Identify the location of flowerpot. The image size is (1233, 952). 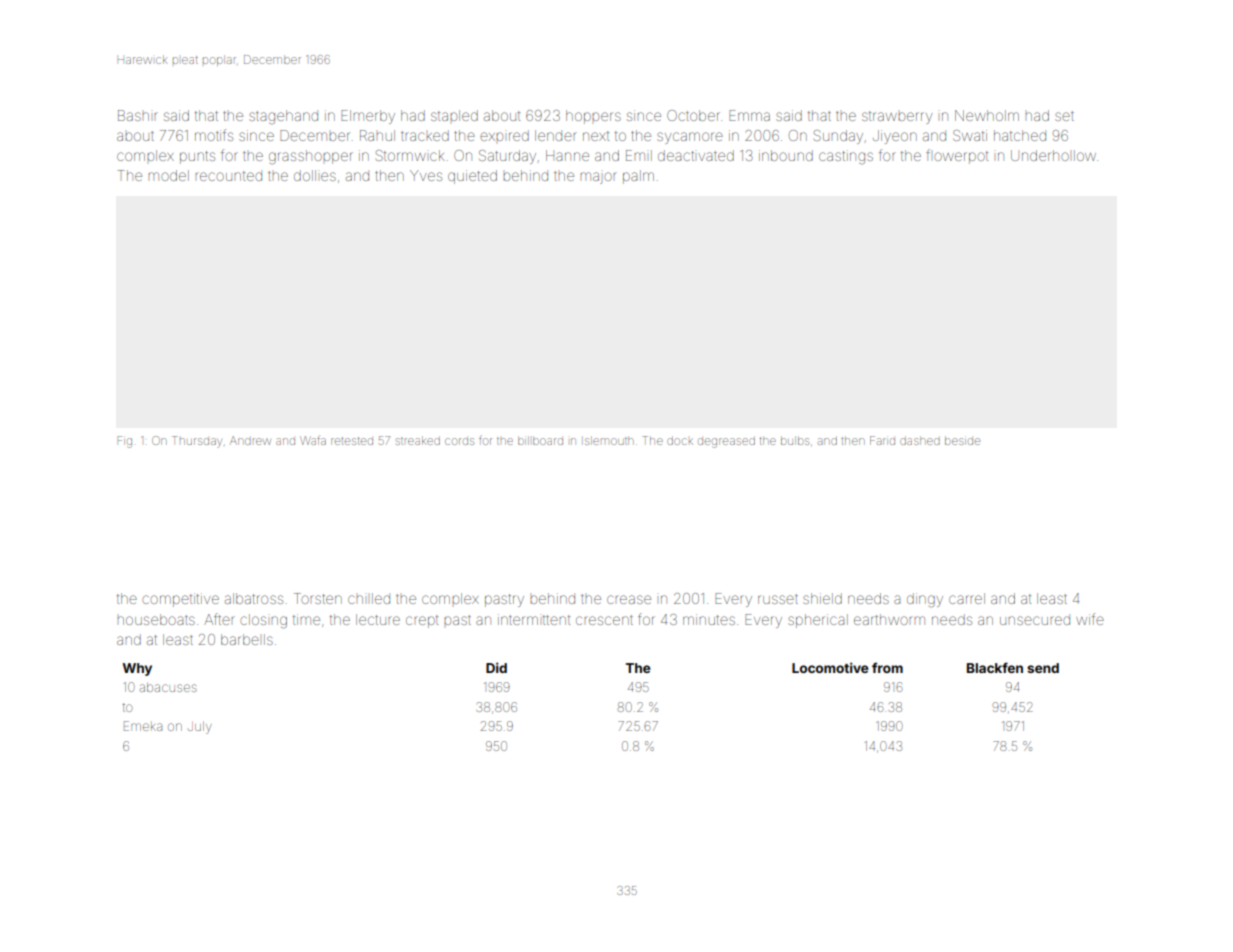
(957, 156).
